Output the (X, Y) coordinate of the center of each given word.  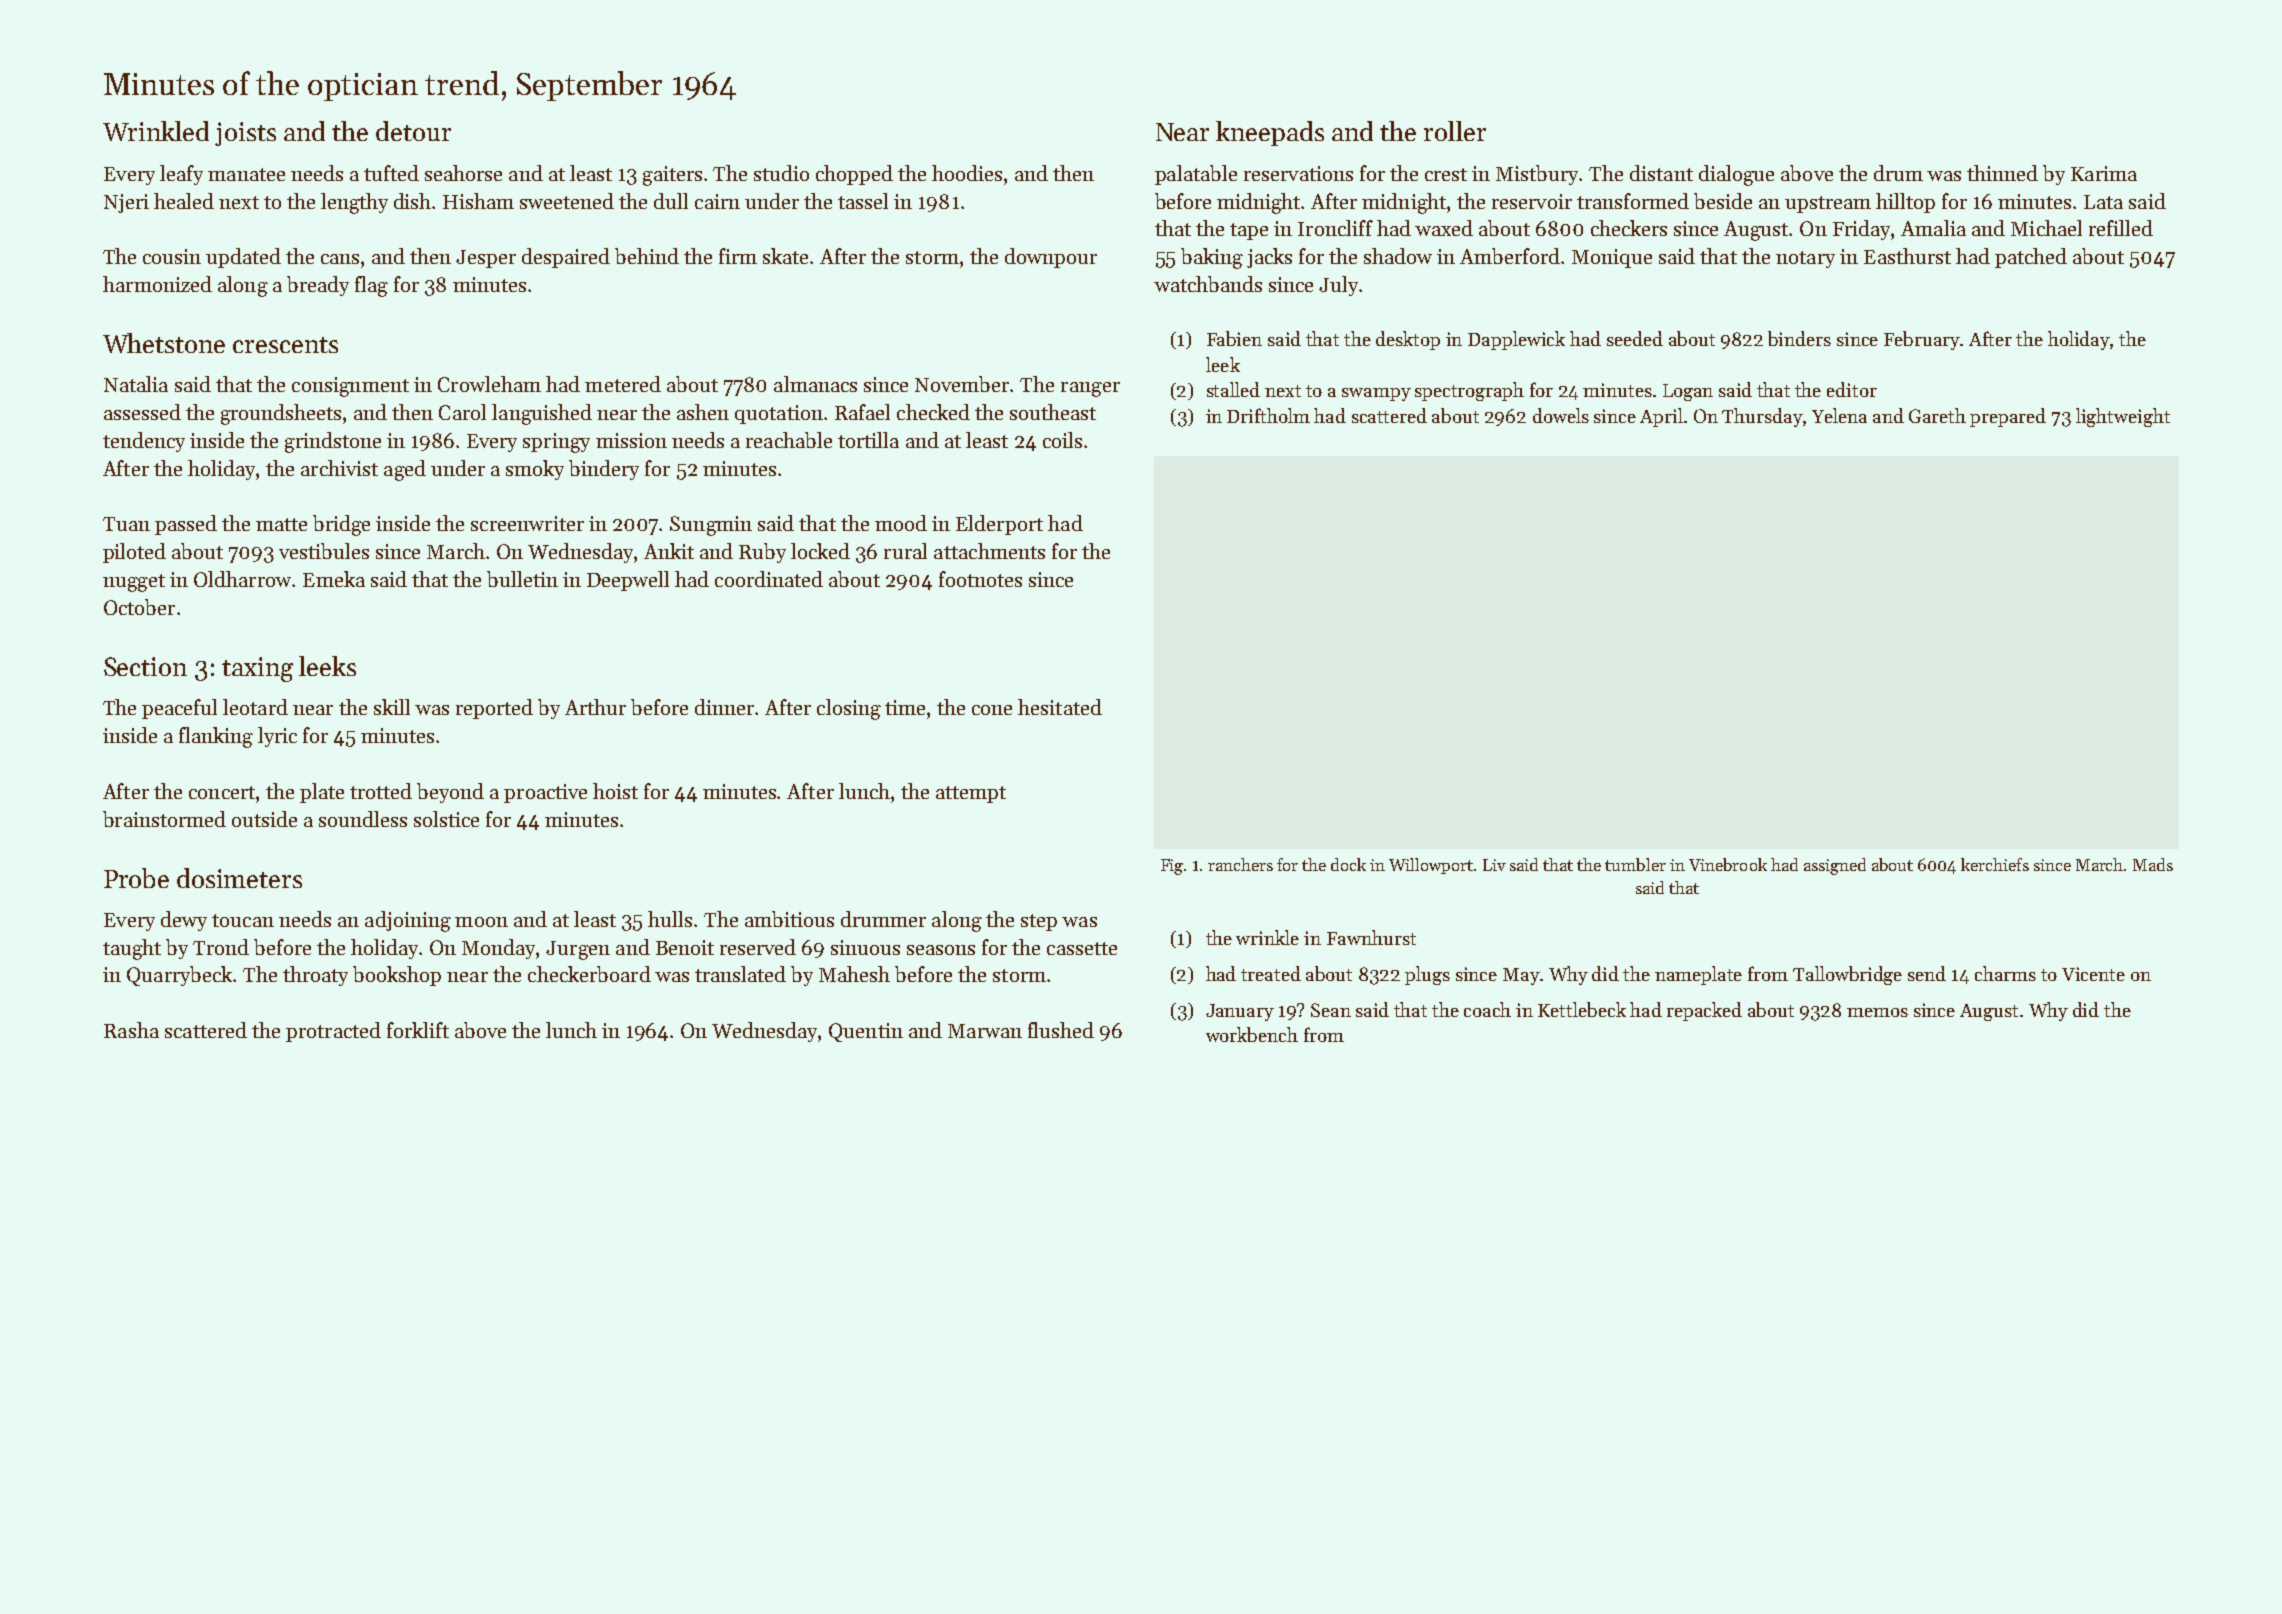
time (905, 707)
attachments (989, 551)
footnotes (980, 579)
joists (245, 134)
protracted (333, 1032)
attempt (971, 794)
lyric (277, 737)
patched (2031, 258)
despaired (566, 258)
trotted (381, 791)
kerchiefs (1995, 864)
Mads (2153, 864)
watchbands (1208, 284)
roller (1455, 131)
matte (281, 524)
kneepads (1270, 133)
